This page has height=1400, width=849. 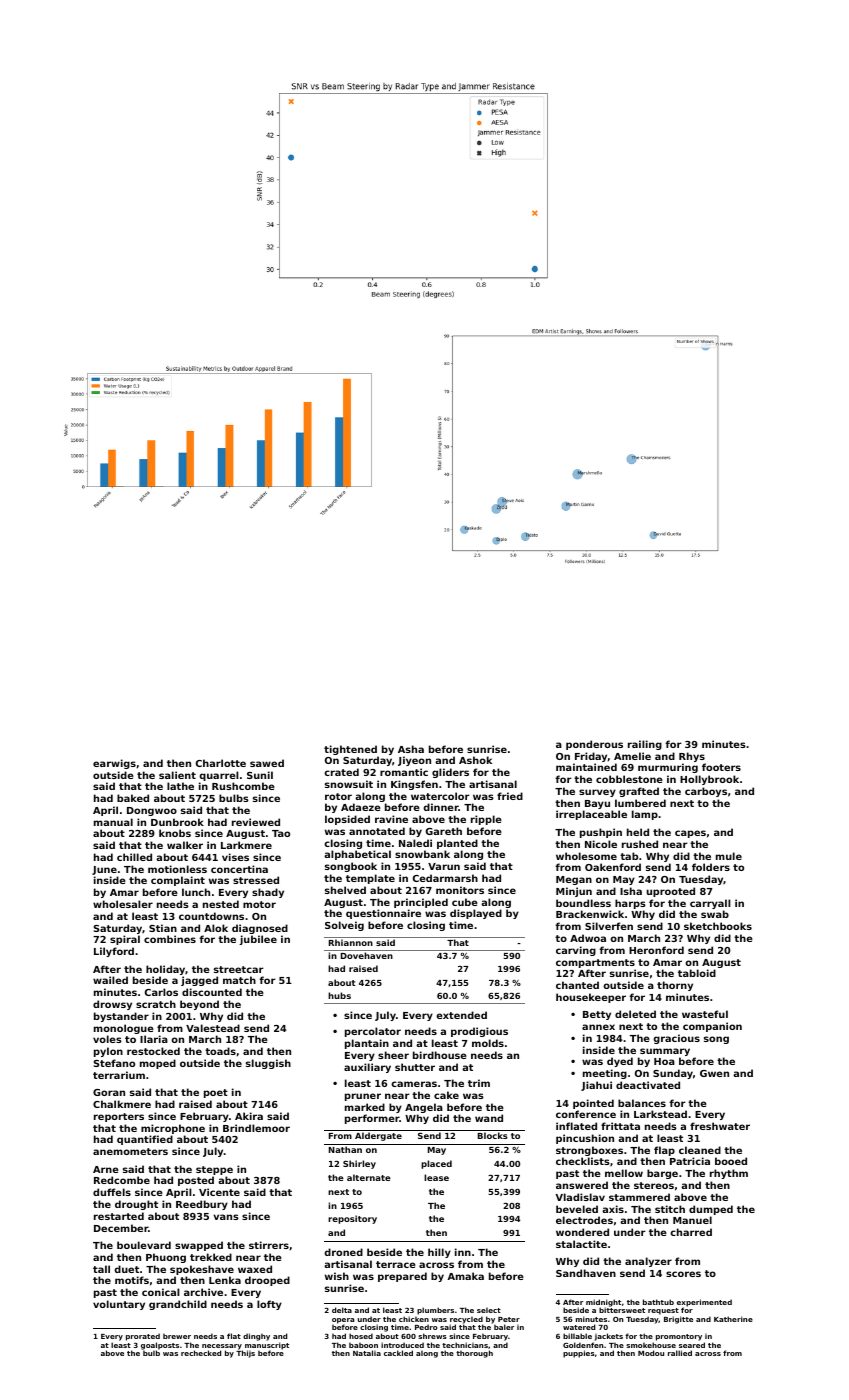 What do you see at coordinates (114, 764) in the page?
I see `earwigs` at bounding box center [114, 764].
